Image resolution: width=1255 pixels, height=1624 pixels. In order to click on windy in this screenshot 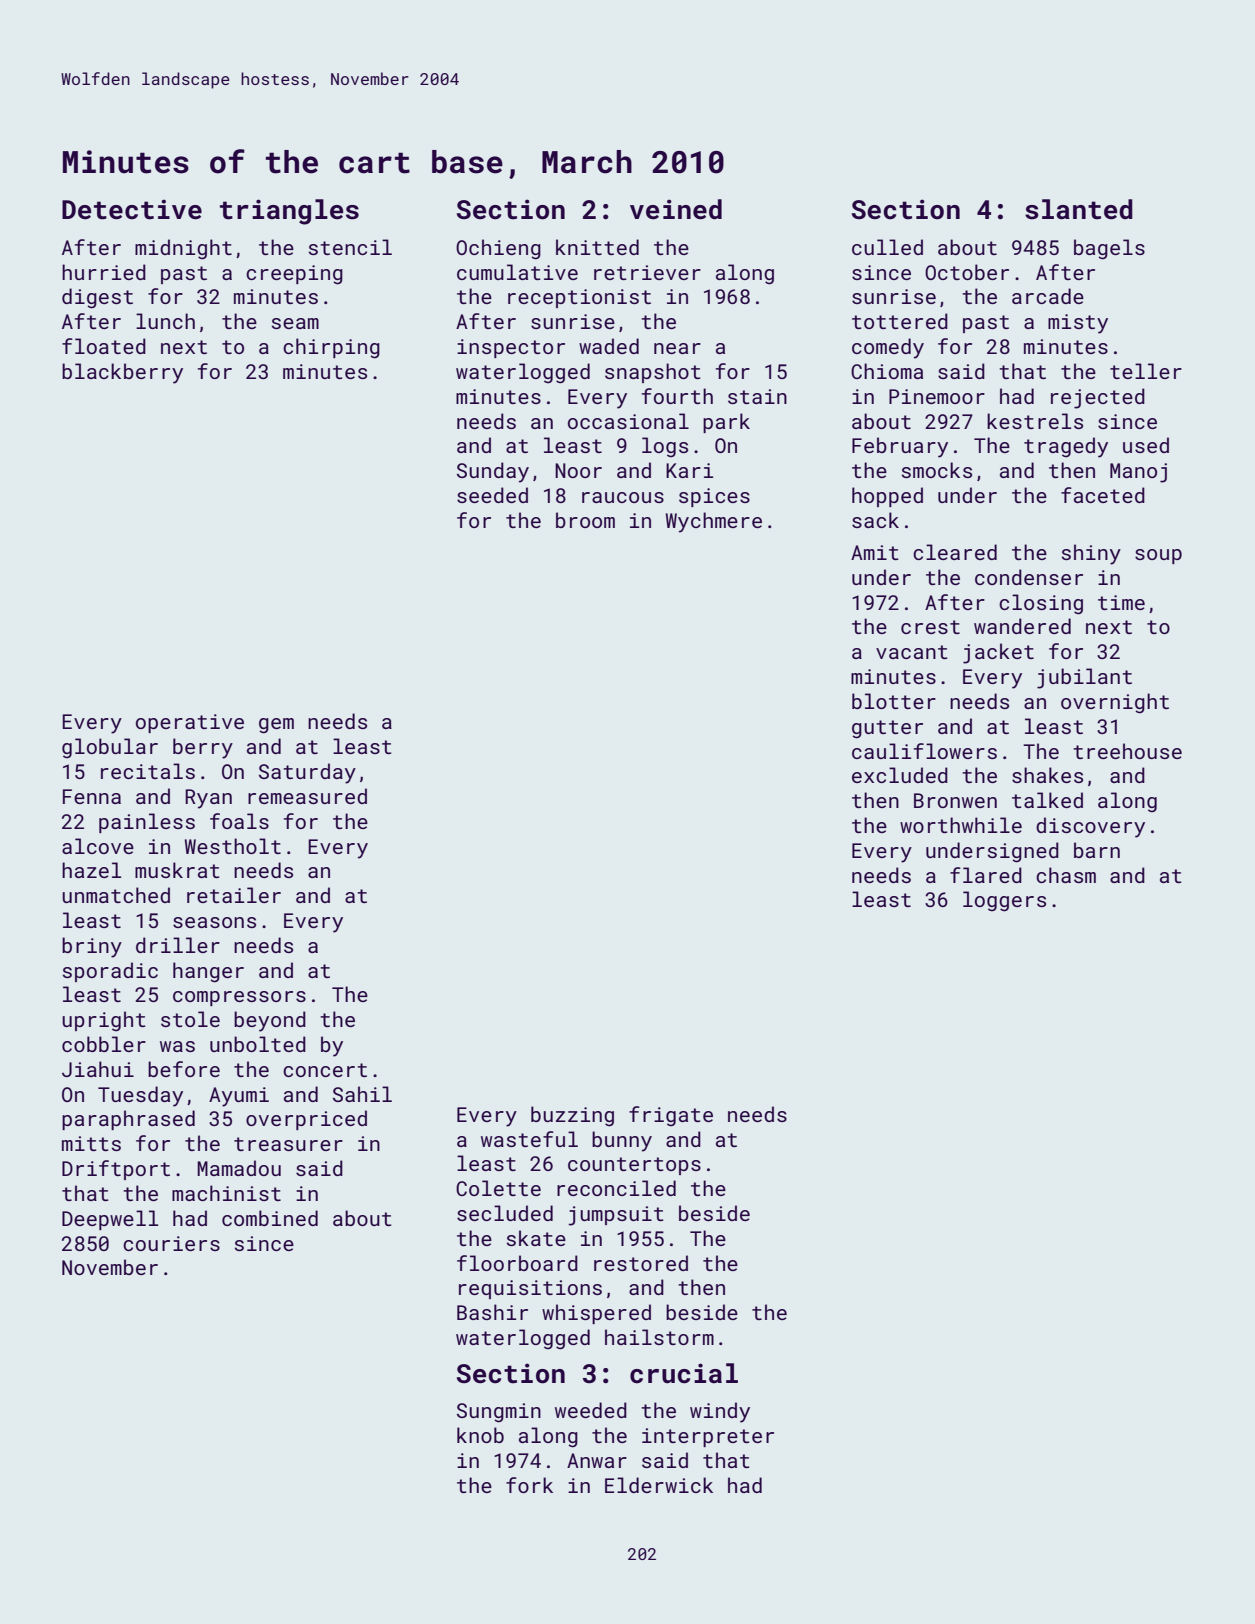, I will do `click(720, 1412)`.
